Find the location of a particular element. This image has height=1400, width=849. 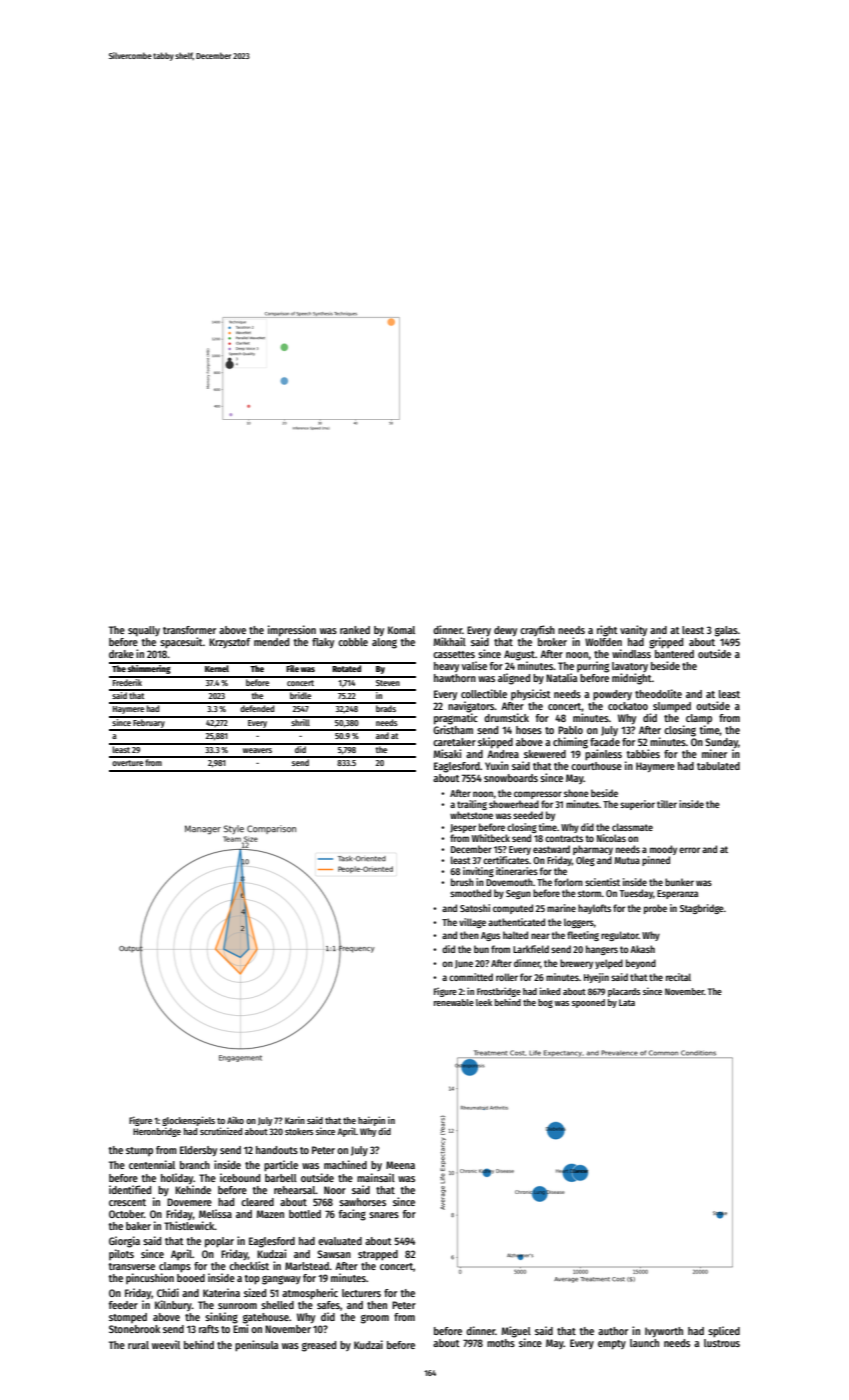

beyond is located at coordinates (641, 964).
